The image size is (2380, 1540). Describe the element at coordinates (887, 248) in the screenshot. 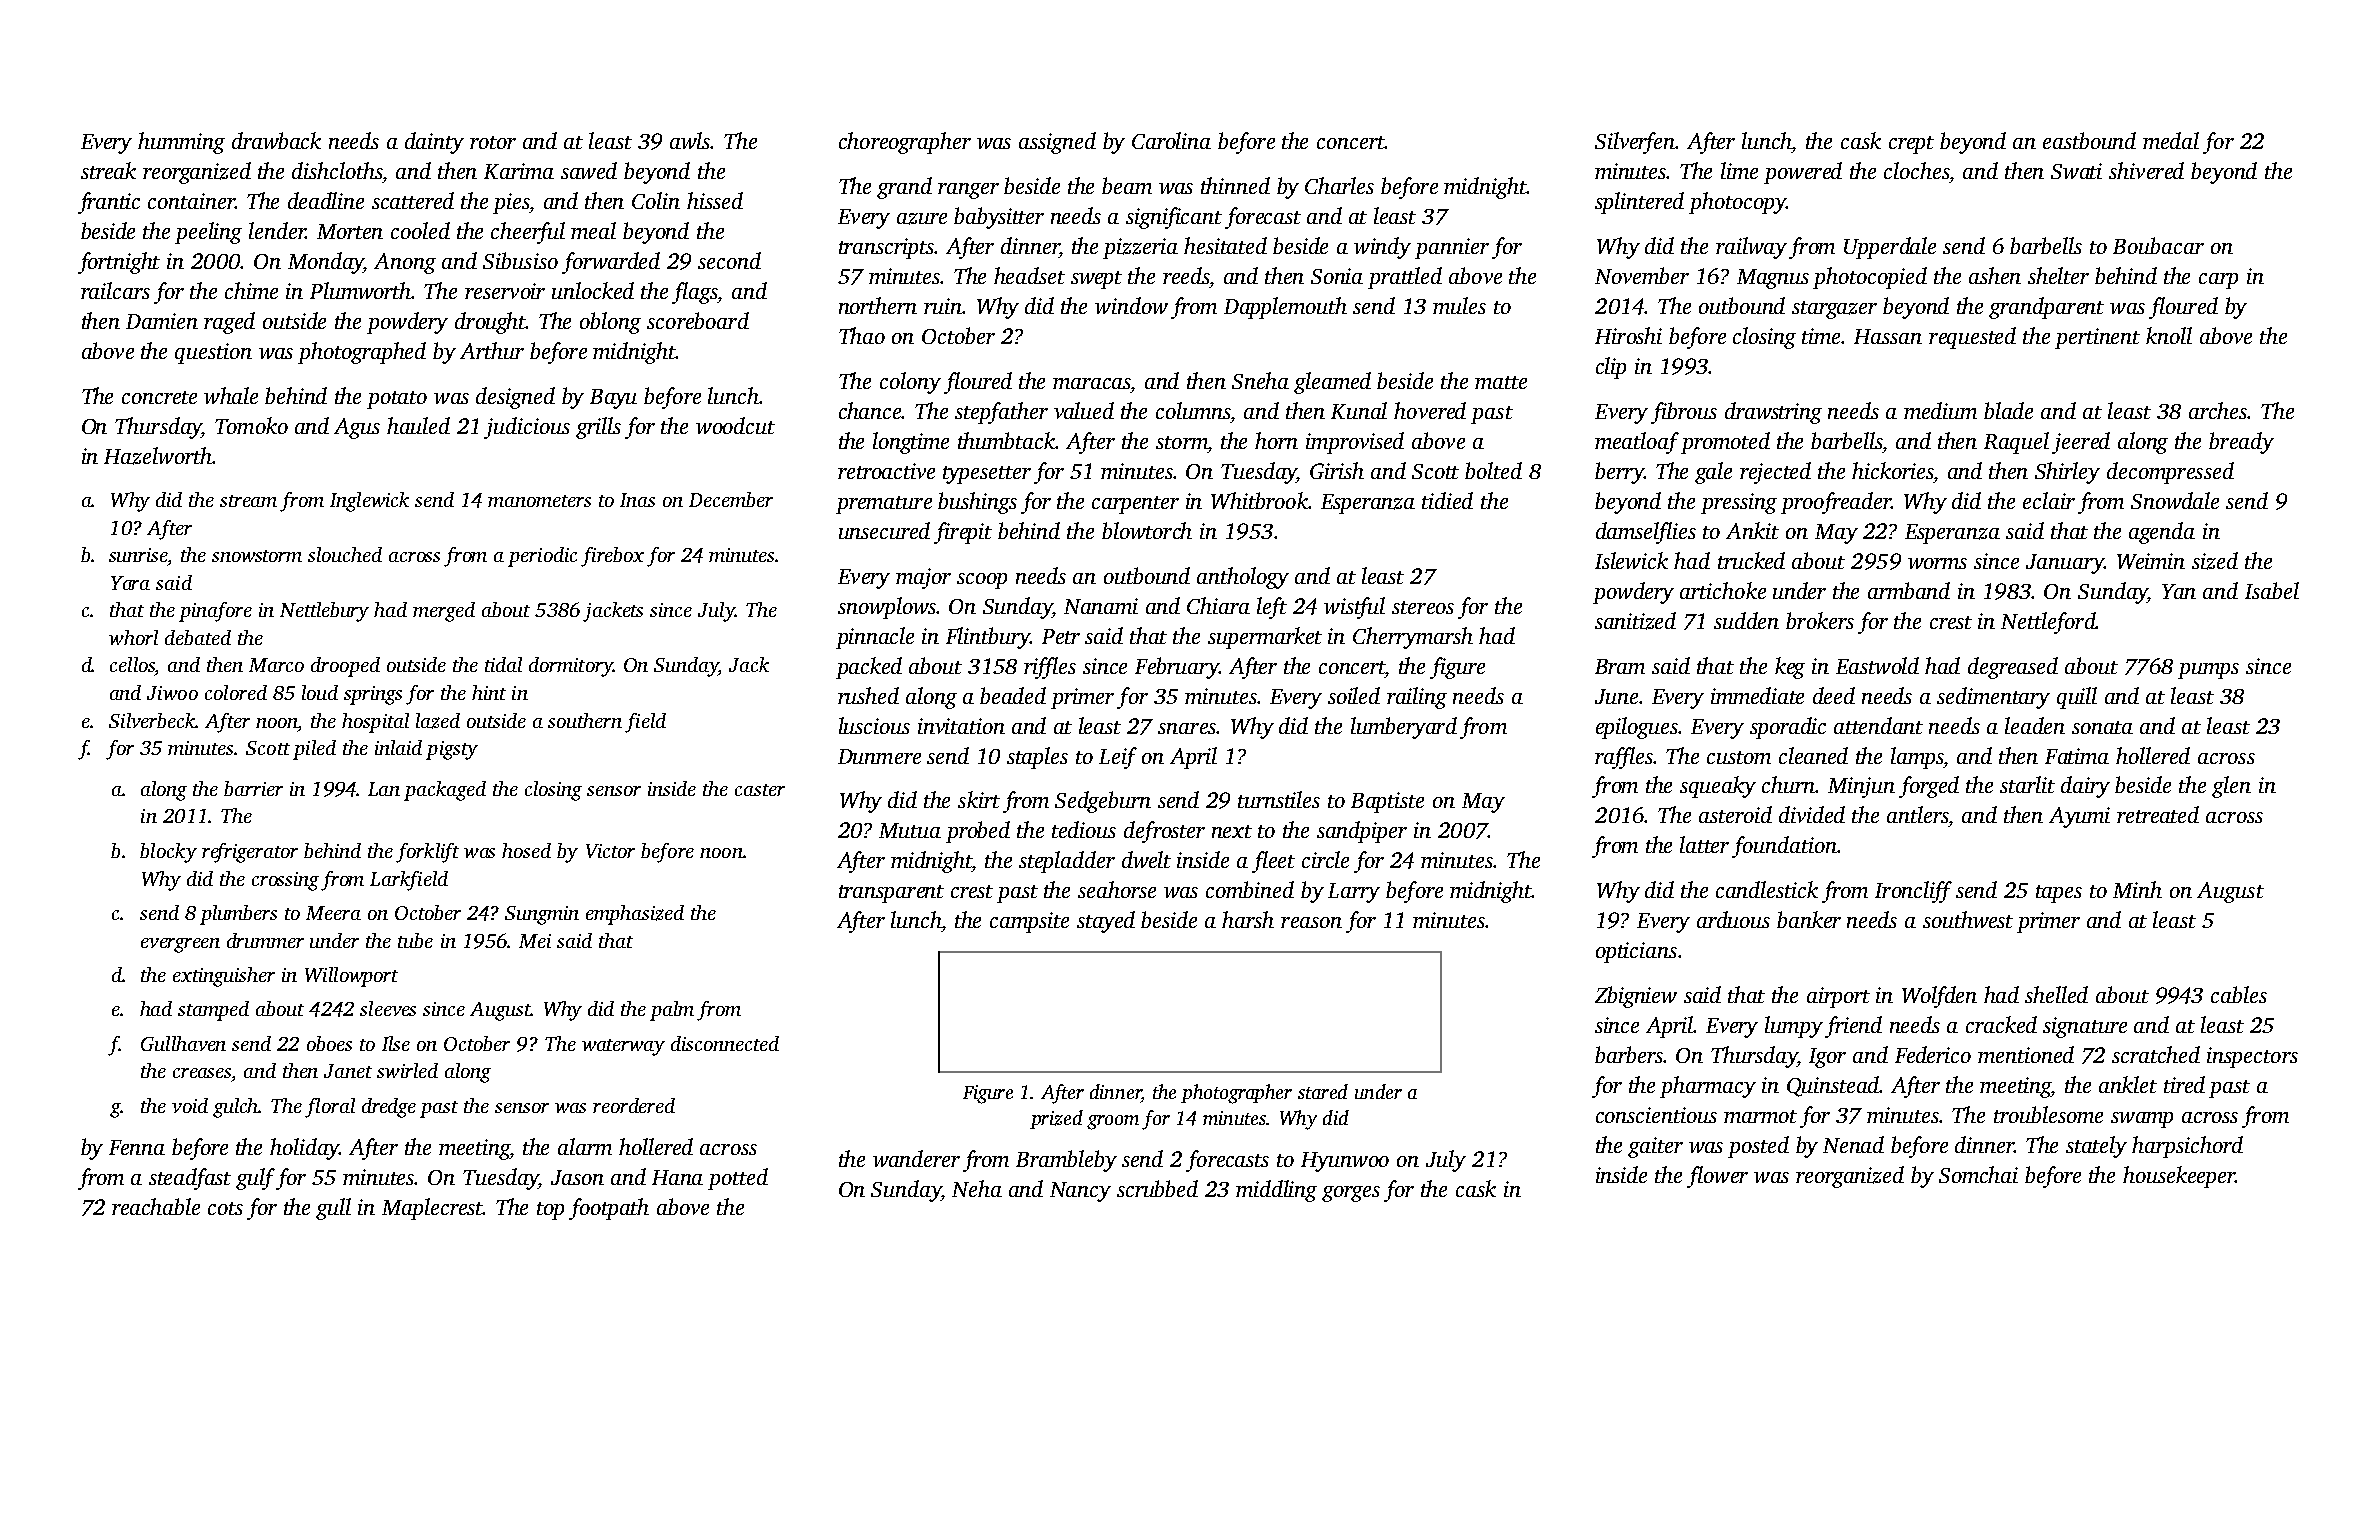

I see `transcripts` at that location.
